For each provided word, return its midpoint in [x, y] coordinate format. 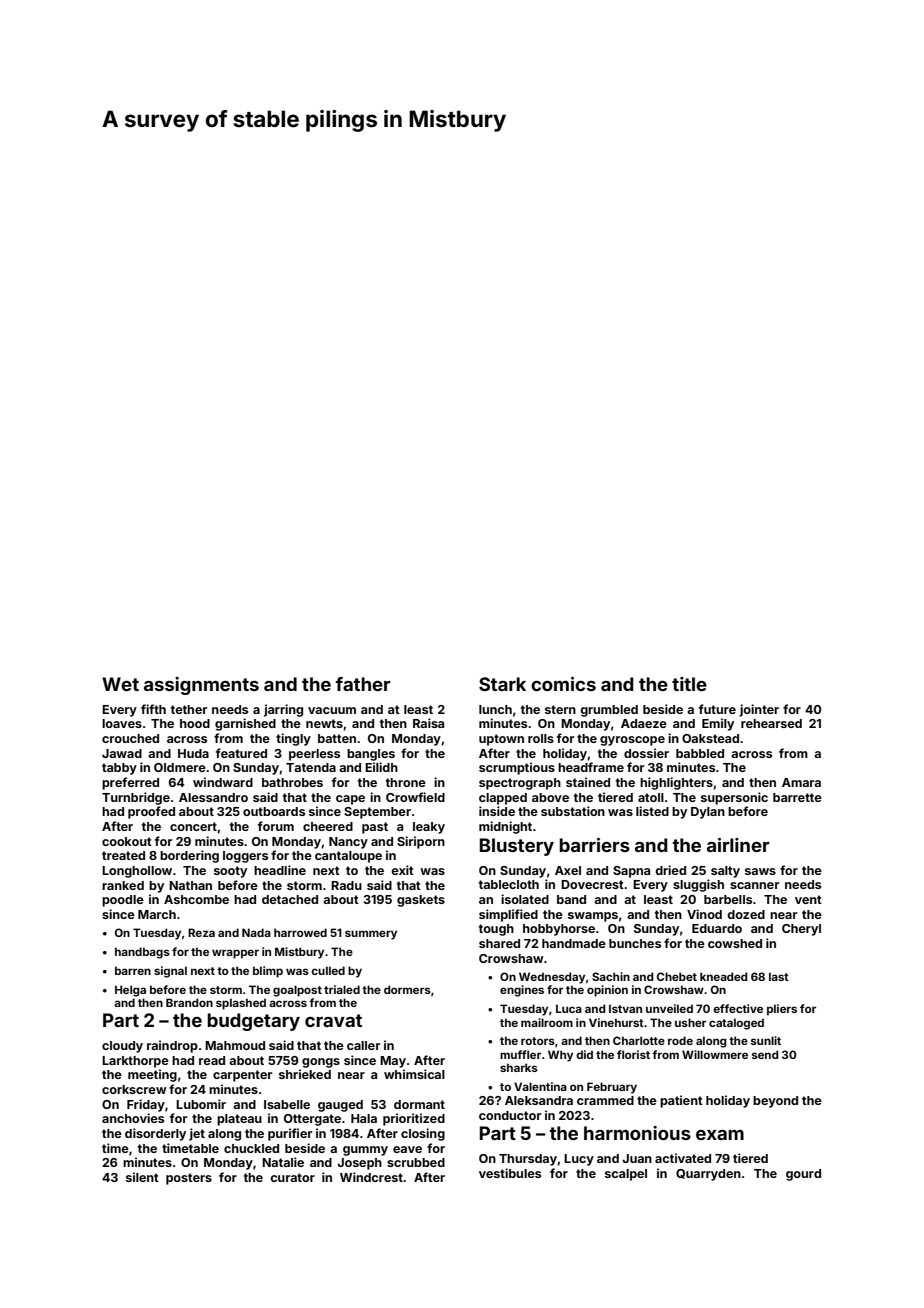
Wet [120, 684]
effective [738, 1008]
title [689, 684]
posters [189, 1179]
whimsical [414, 1074]
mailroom [547, 1022]
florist [633, 1054]
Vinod [704, 914]
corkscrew [134, 1089]
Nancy [348, 843]
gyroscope [632, 741]
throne [406, 782]
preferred [130, 783]
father [363, 684]
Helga [130, 991]
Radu [346, 885]
